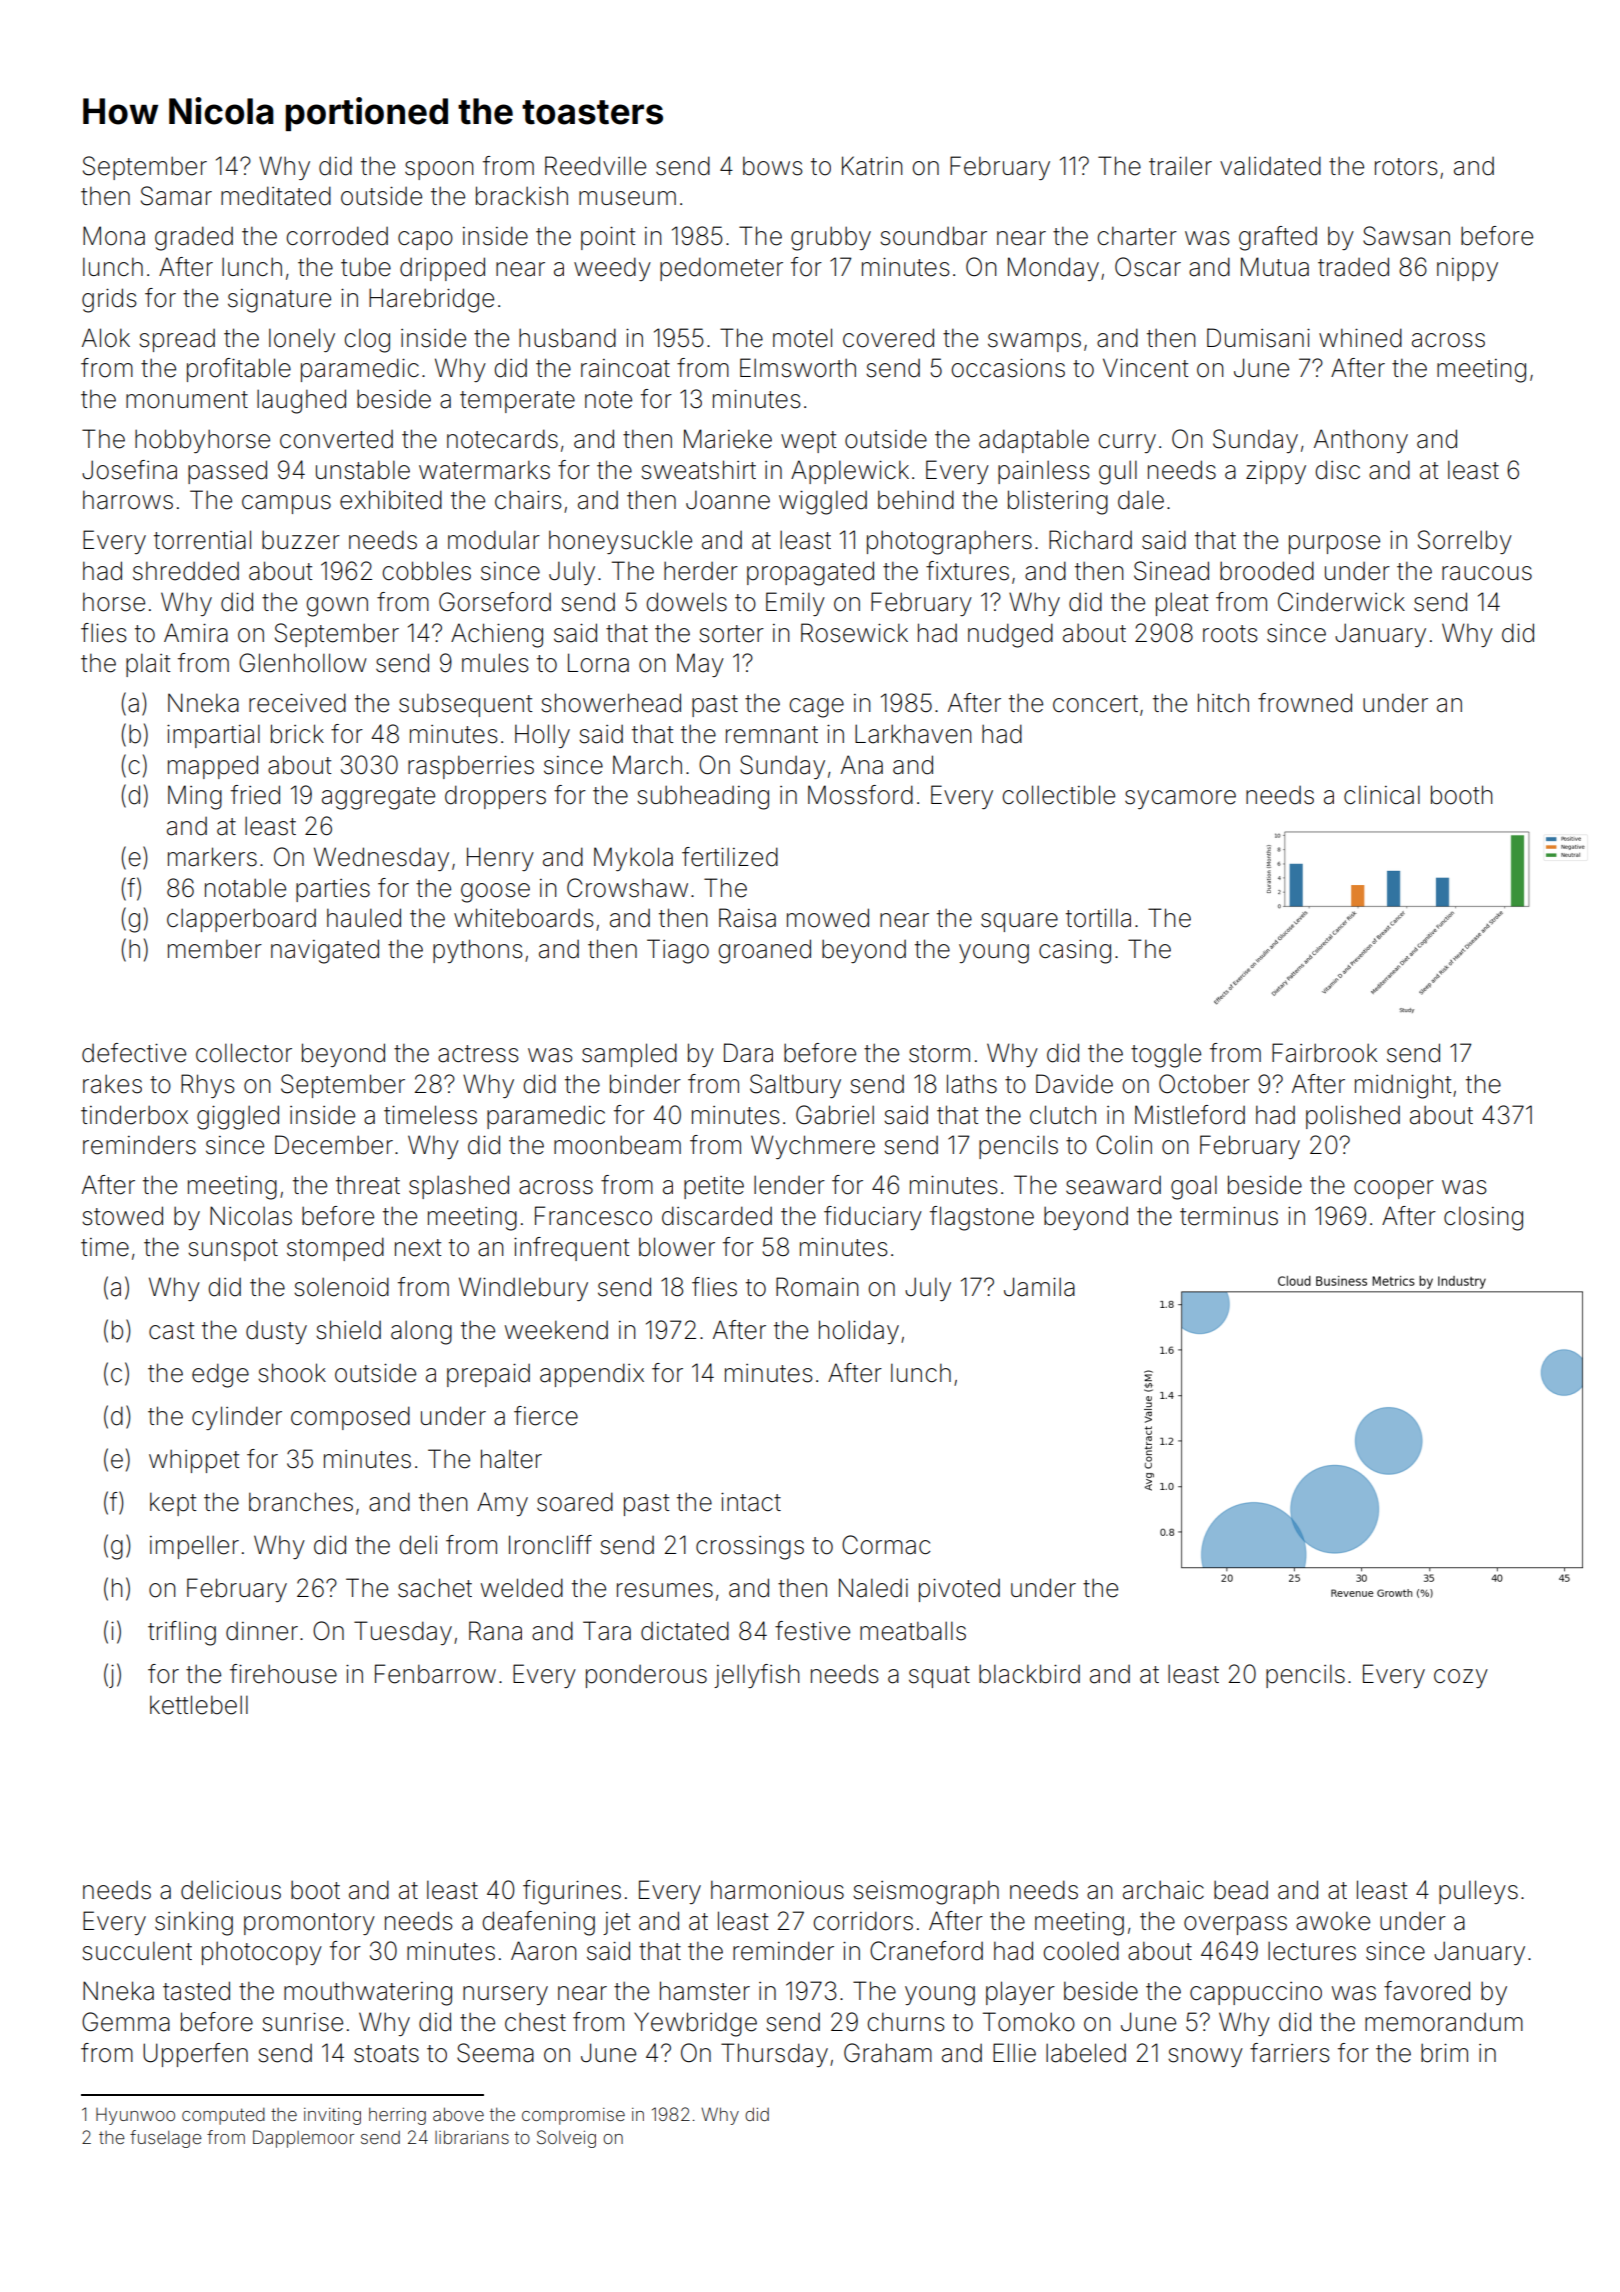 Image resolution: width=1620 pixels, height=2292 pixels. I want to click on Solveig, so click(566, 2139).
